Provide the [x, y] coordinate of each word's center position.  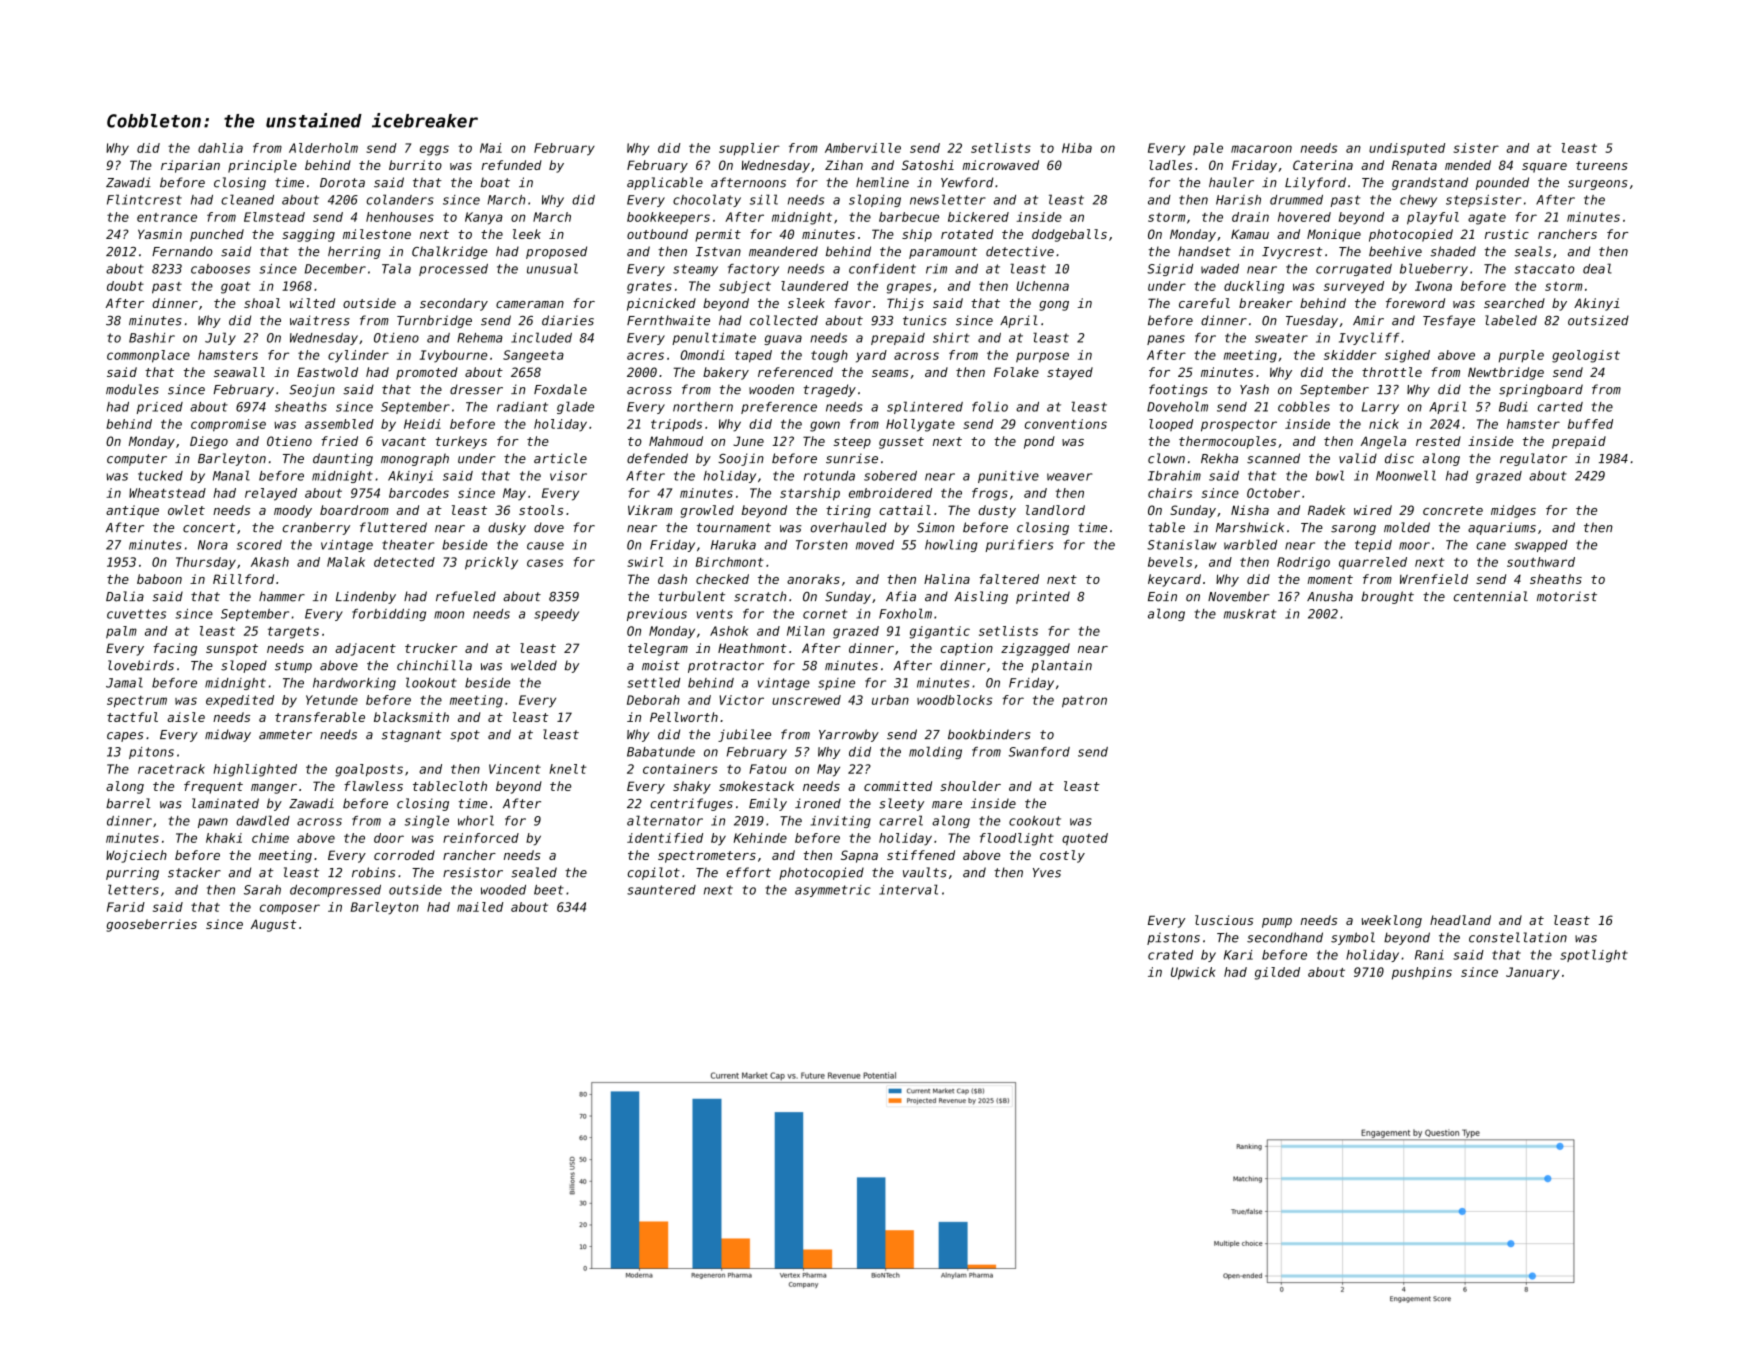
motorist [1567, 596]
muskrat [1250, 614]
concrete [1453, 510]
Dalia [125, 596]
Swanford [1039, 752]
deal [1597, 268]
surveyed [1354, 287]
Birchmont [730, 562]
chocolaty [707, 200]
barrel [128, 803]
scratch [760, 596]
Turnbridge [434, 321]
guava [783, 340]
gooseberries [151, 925]
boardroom [354, 510]
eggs [434, 150]
